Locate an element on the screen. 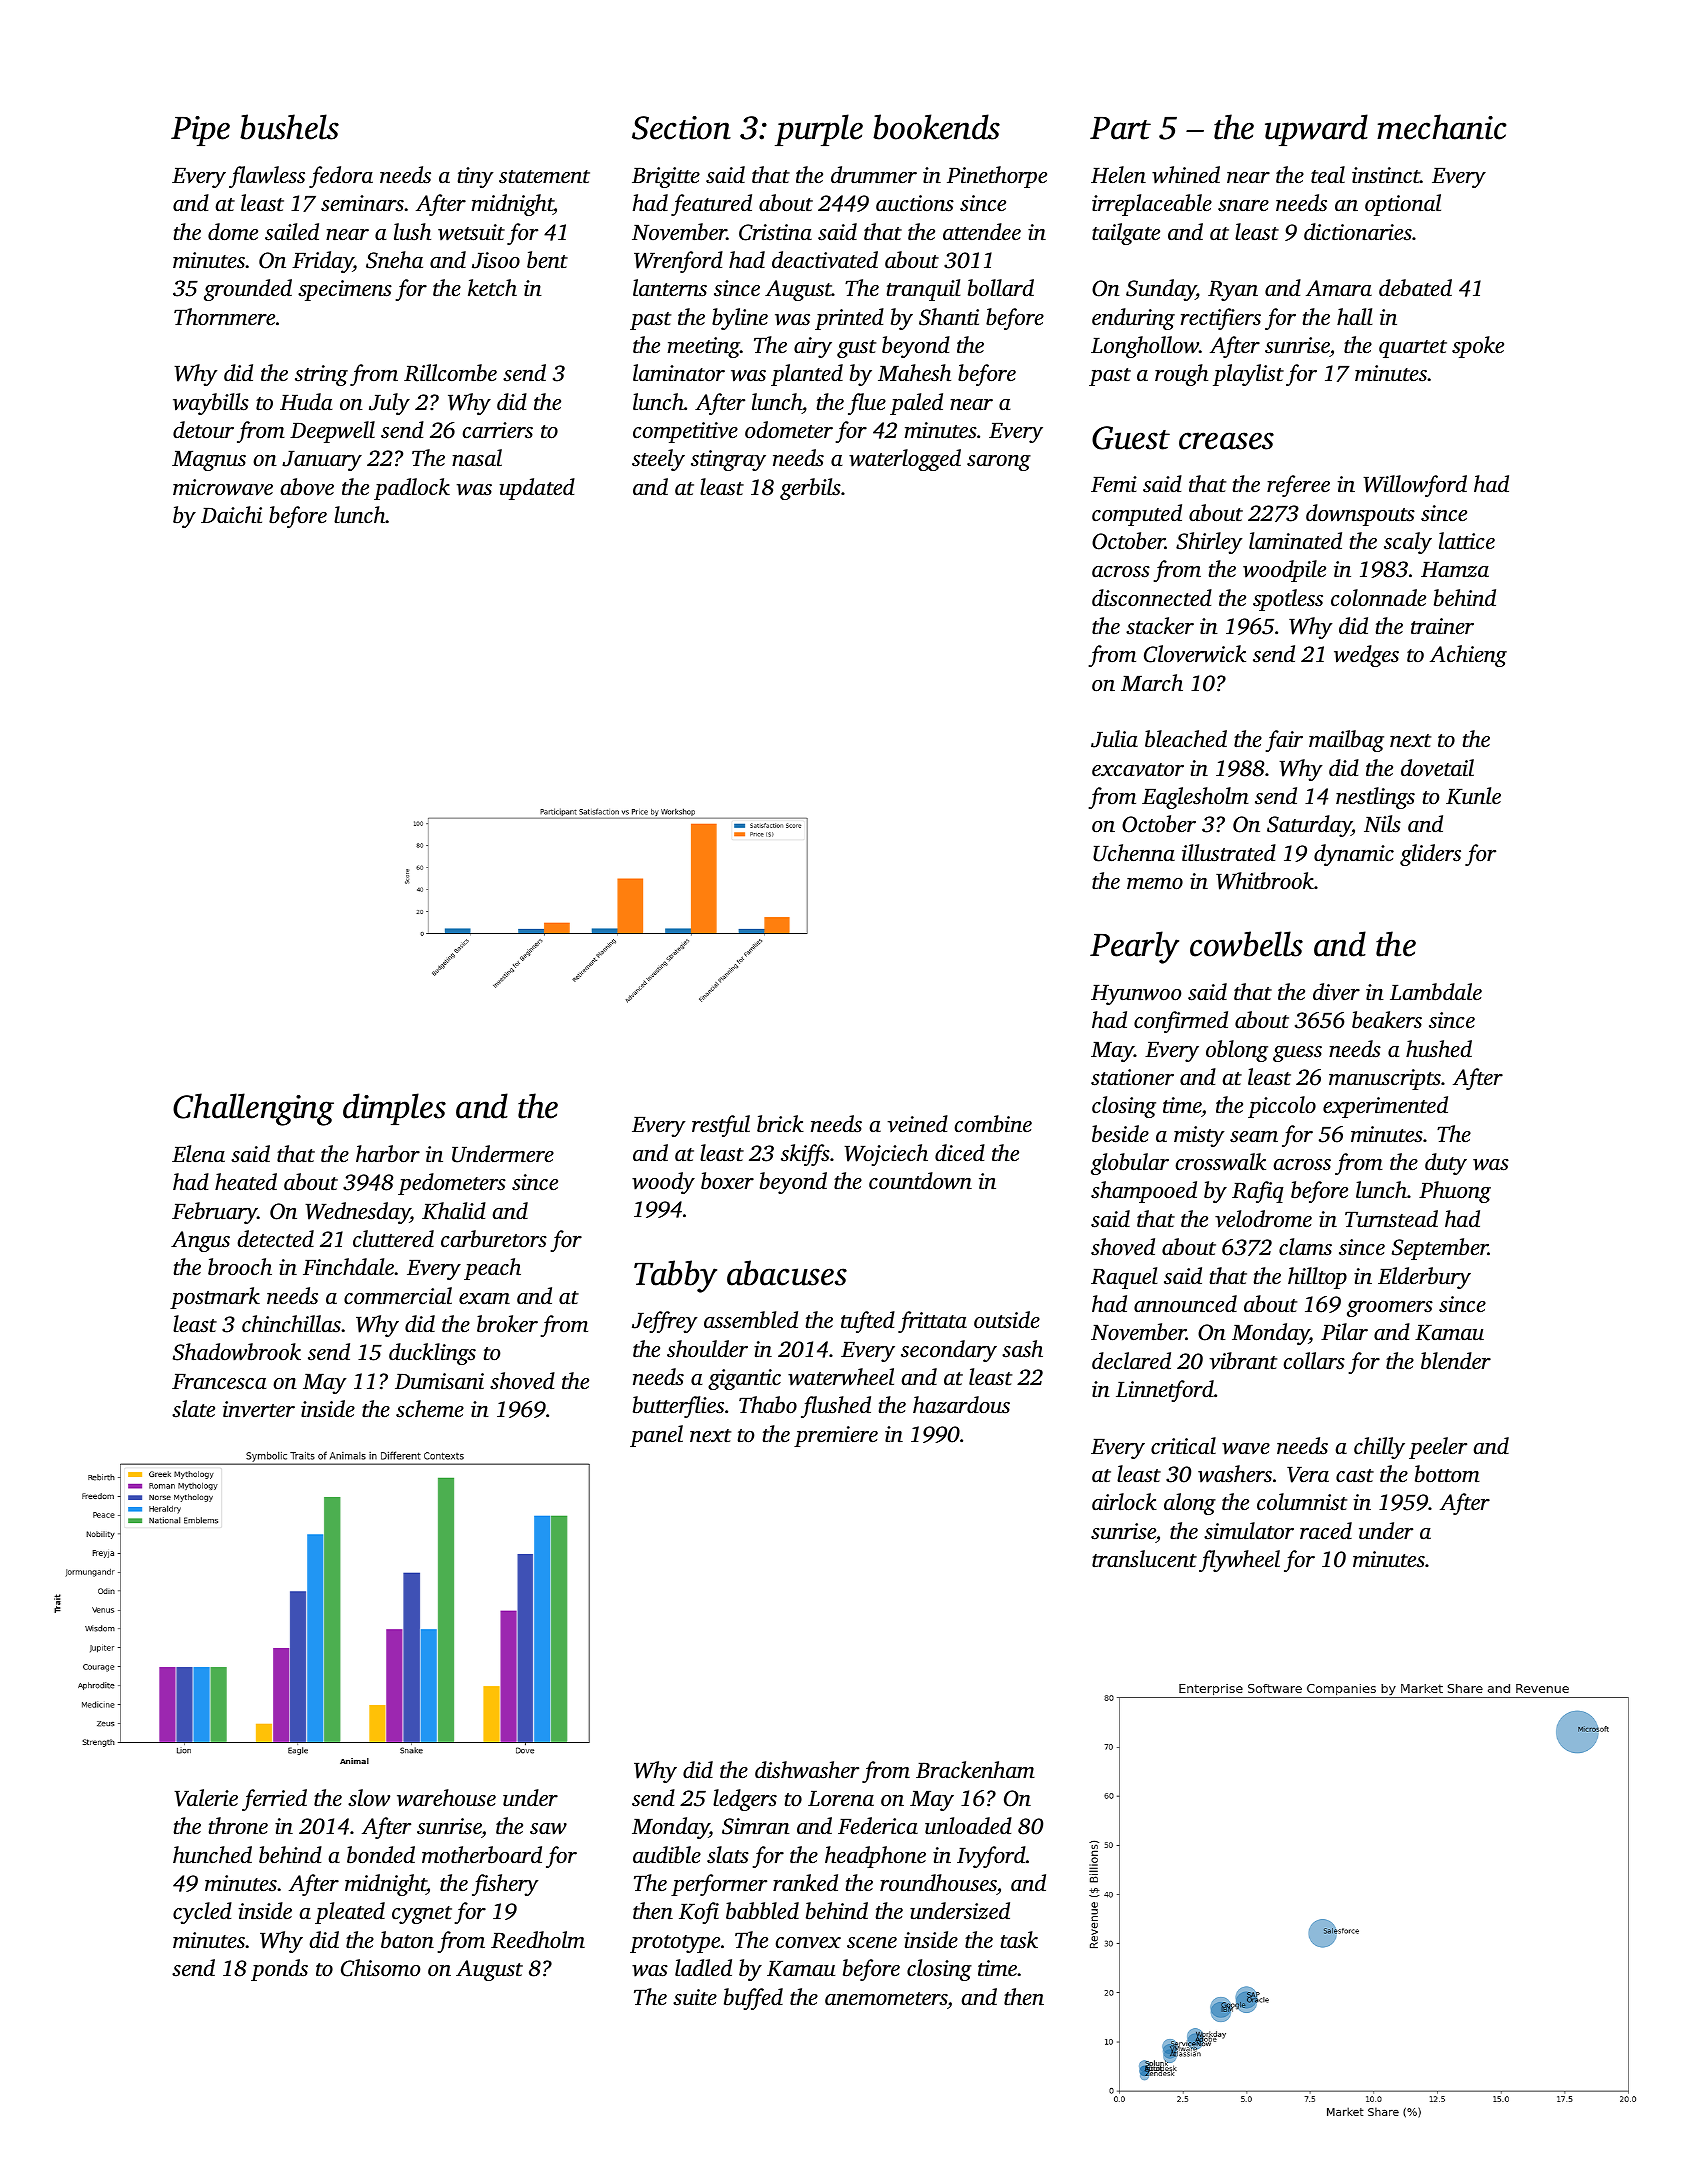  Lambdale is located at coordinates (1436, 992).
